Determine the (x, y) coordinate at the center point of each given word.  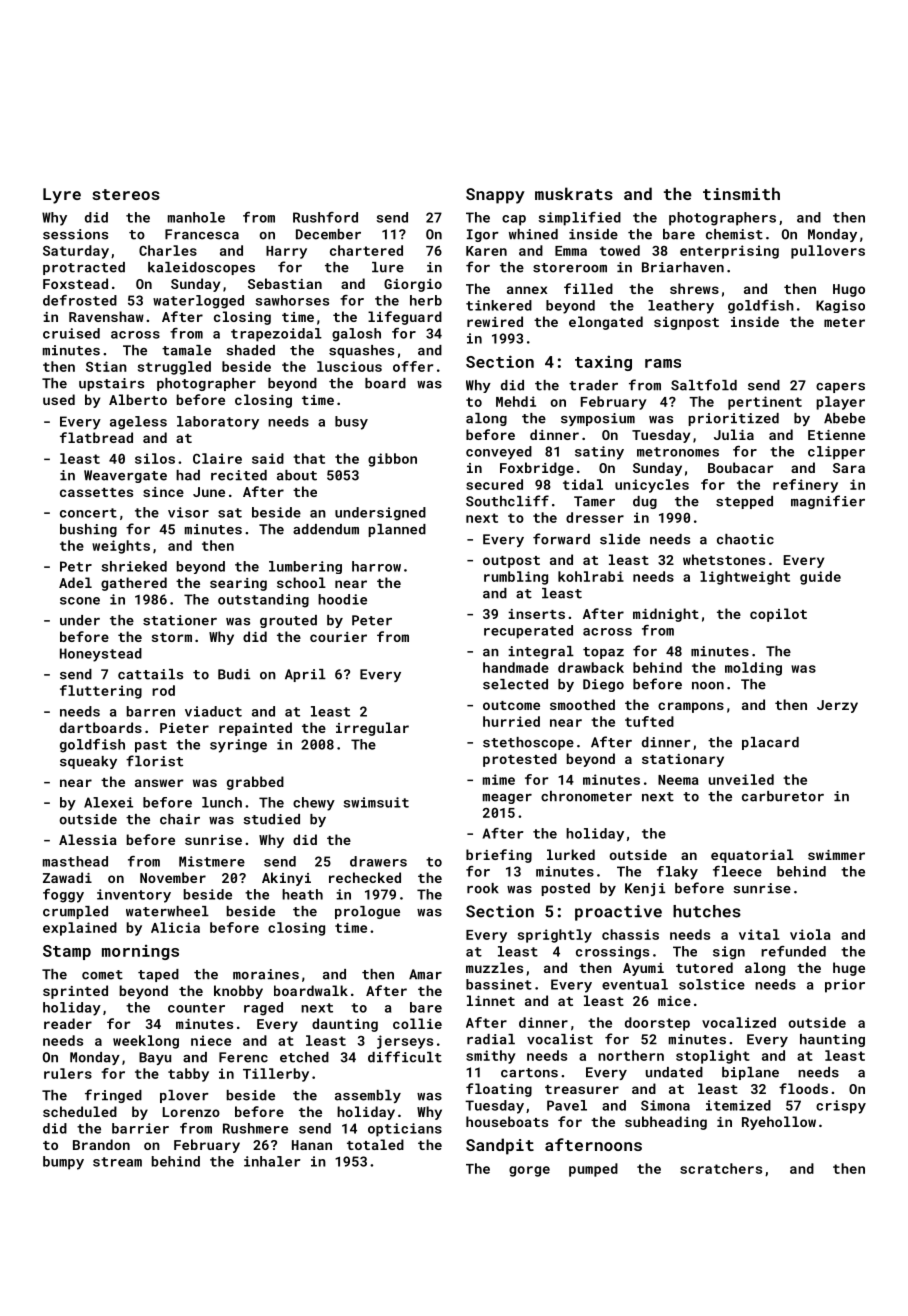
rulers (68, 1073)
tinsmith (741, 193)
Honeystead (101, 655)
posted (565, 889)
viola (810, 934)
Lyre (62, 196)
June (209, 492)
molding (753, 669)
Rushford (325, 217)
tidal (583, 484)
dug (645, 502)
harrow (376, 566)
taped (158, 975)
